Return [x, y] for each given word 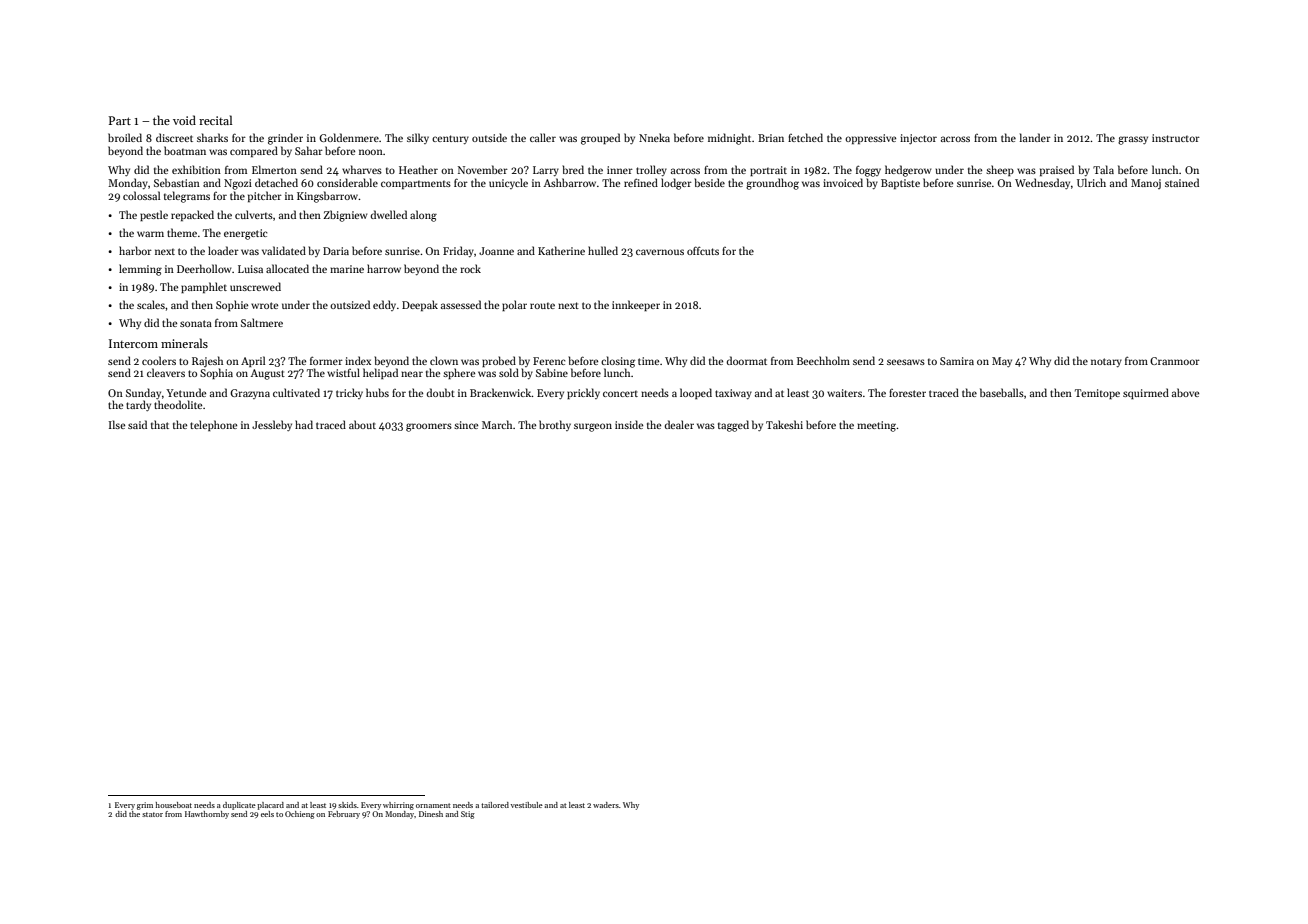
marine [347, 269]
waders [606, 805]
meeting [876, 426]
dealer [679, 424]
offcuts [703, 250]
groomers [429, 427]
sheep [1000, 170]
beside [709, 182]
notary [1106, 362]
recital [215, 120]
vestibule [527, 805]
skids [347, 805]
